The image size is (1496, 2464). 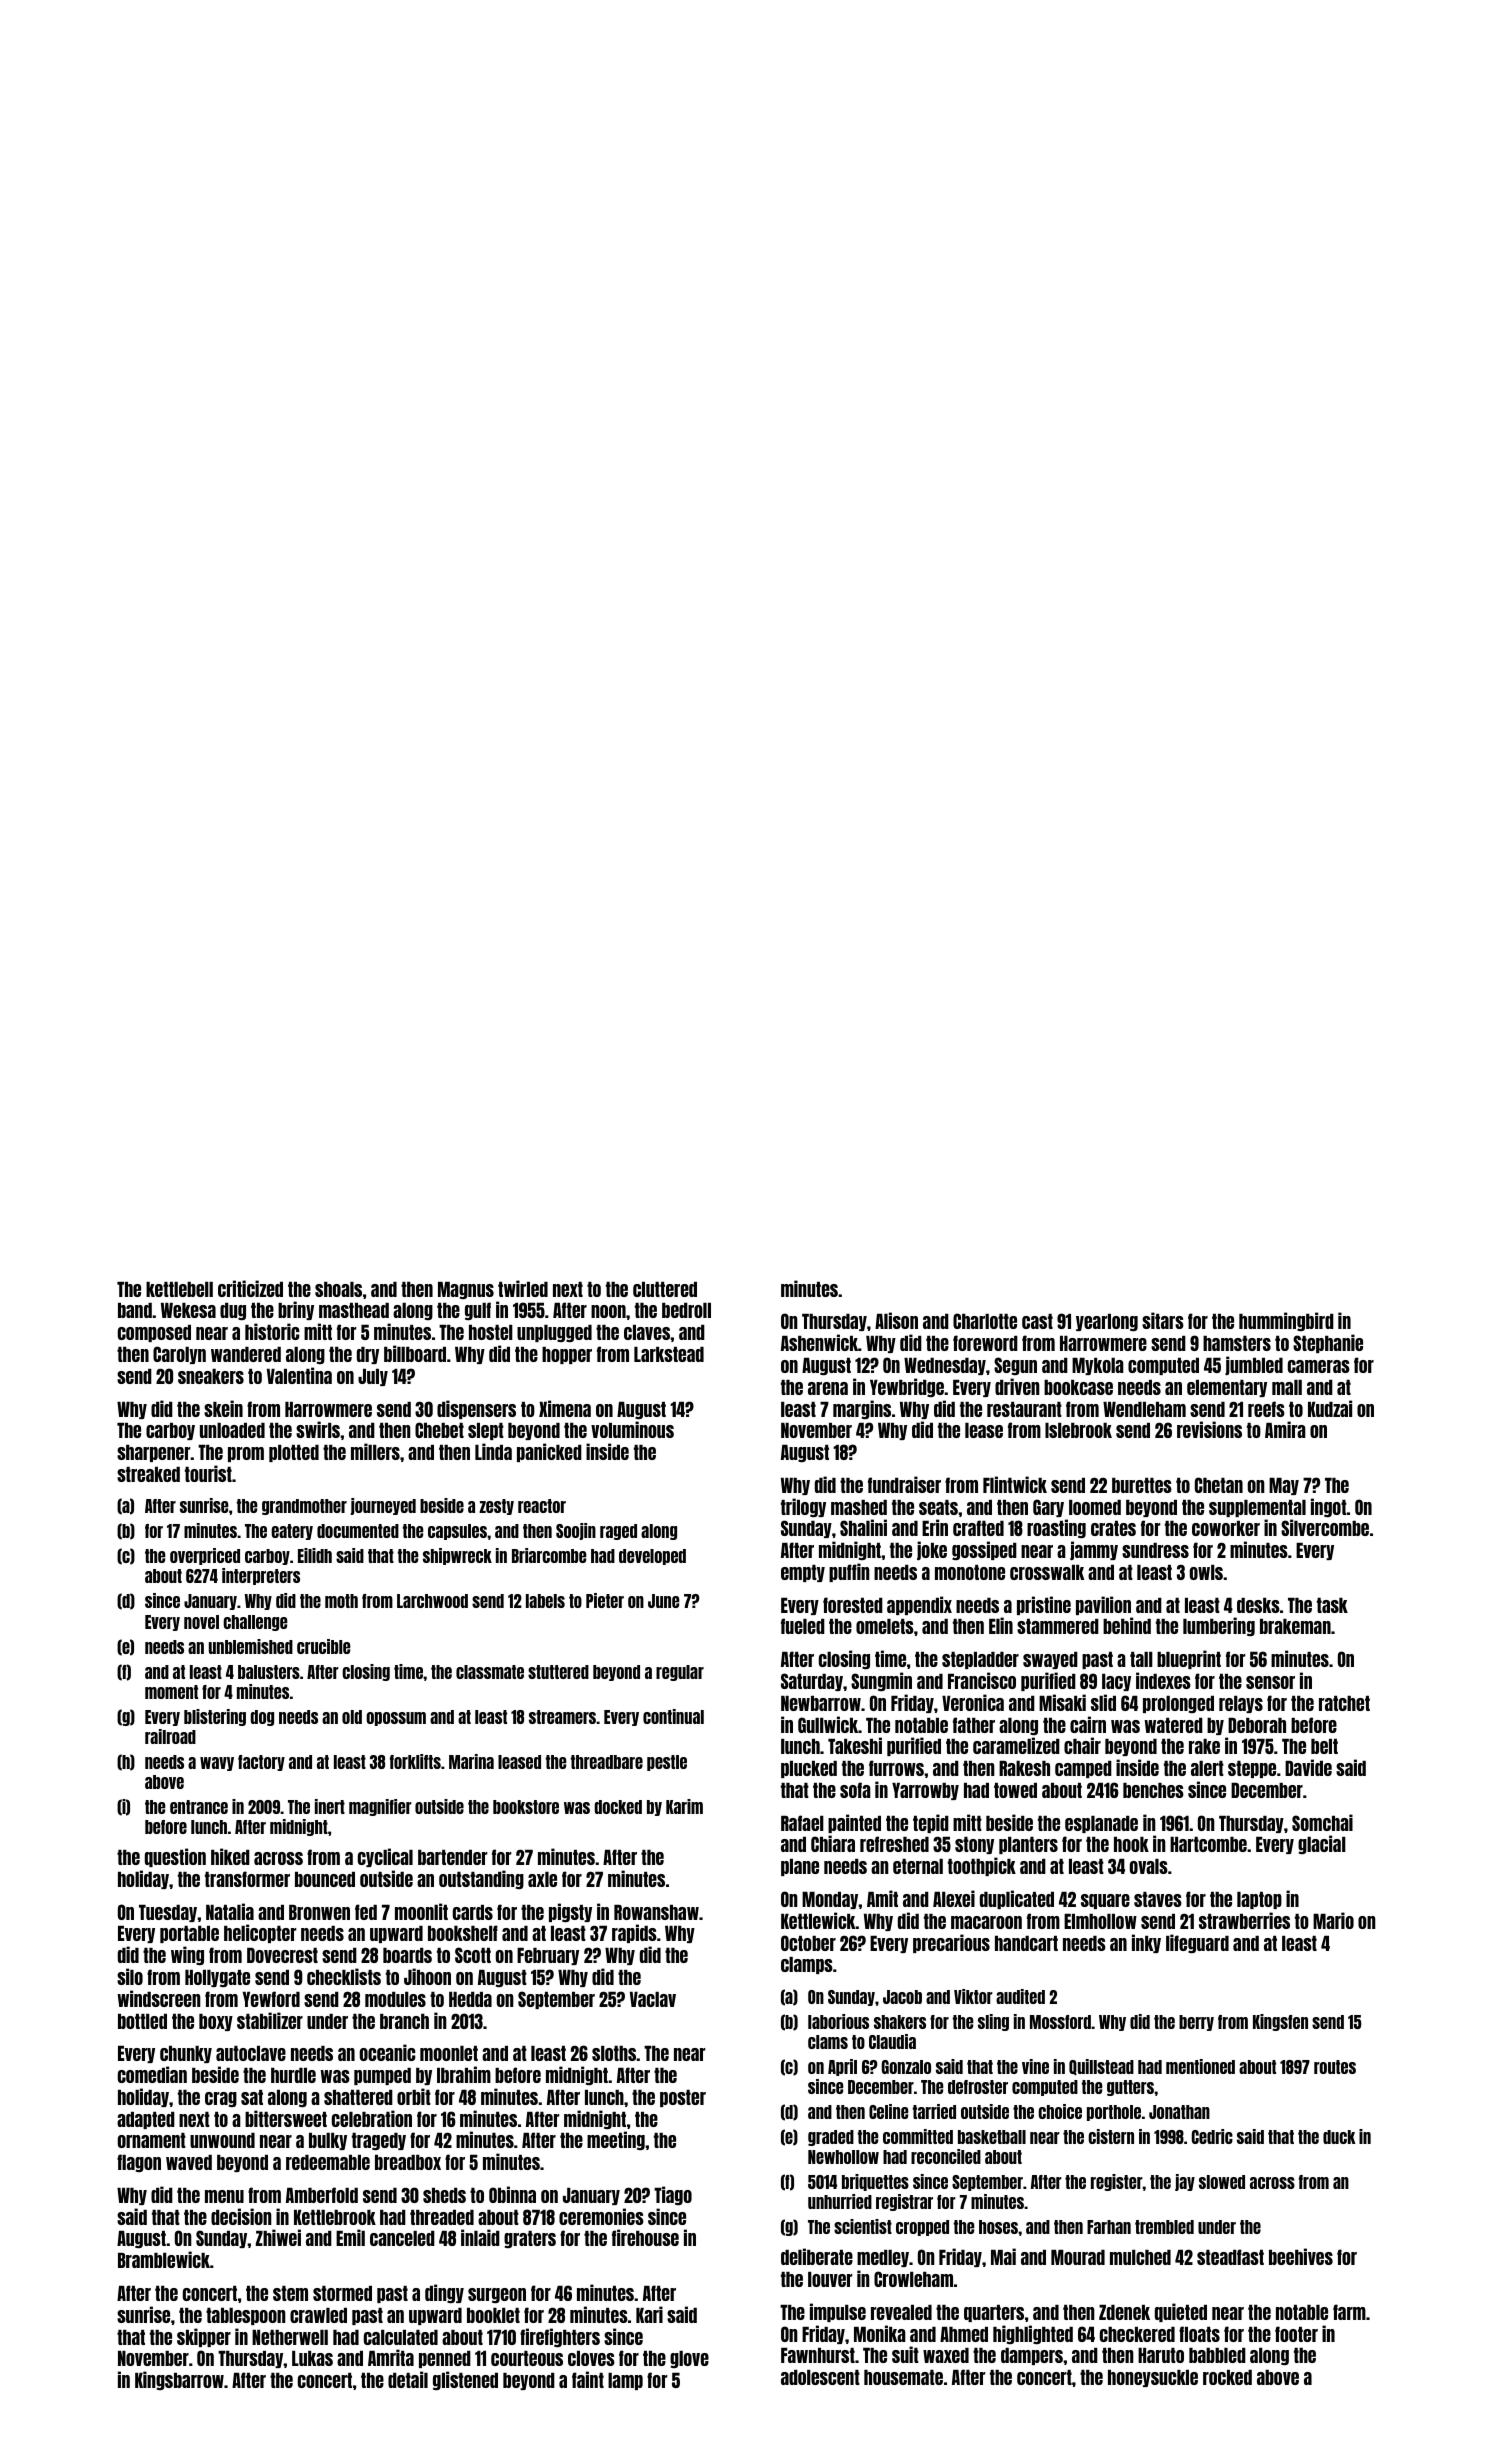 I want to click on shoals, so click(x=338, y=1289).
